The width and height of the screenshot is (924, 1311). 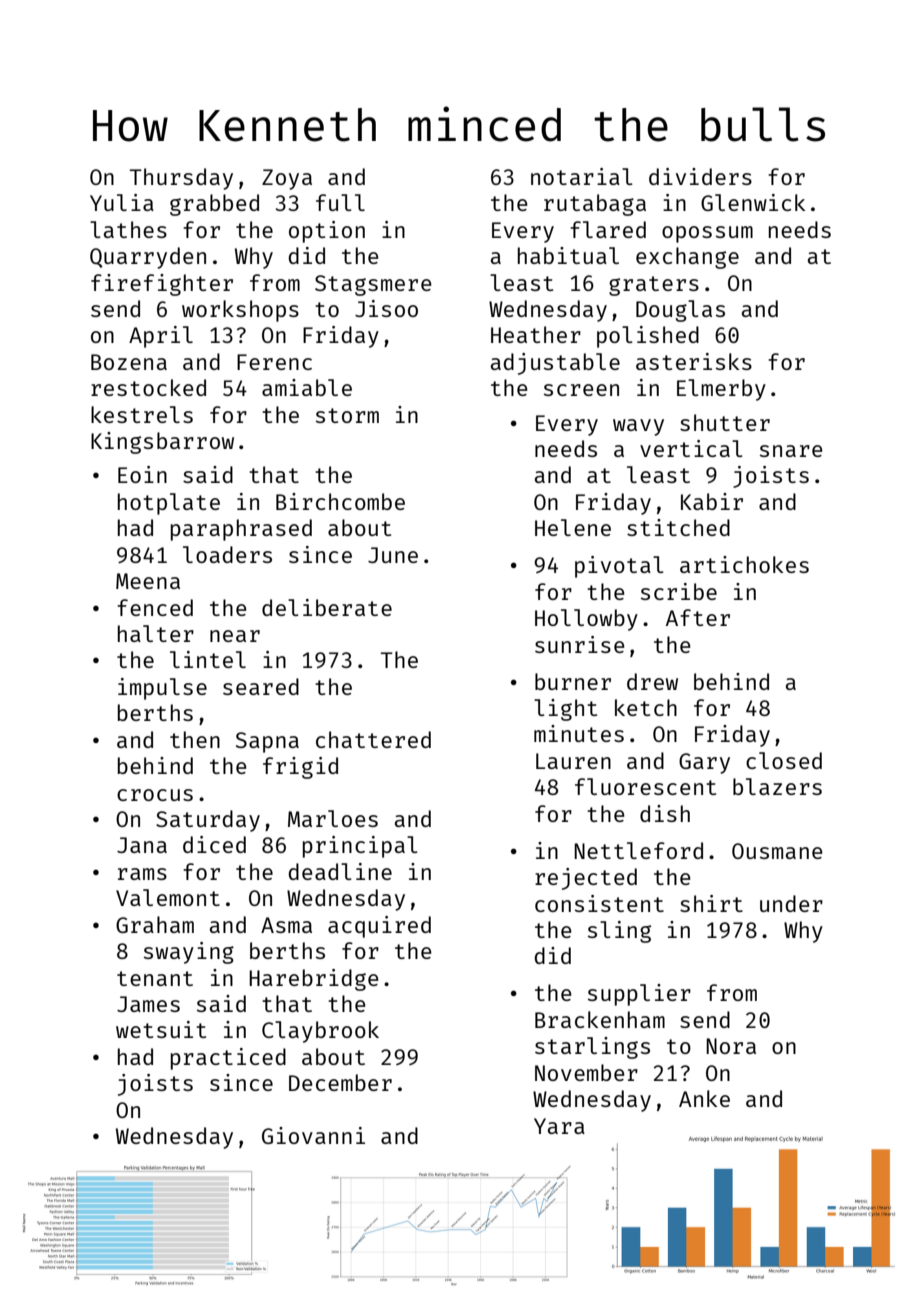 I want to click on Nora, so click(x=731, y=1046).
